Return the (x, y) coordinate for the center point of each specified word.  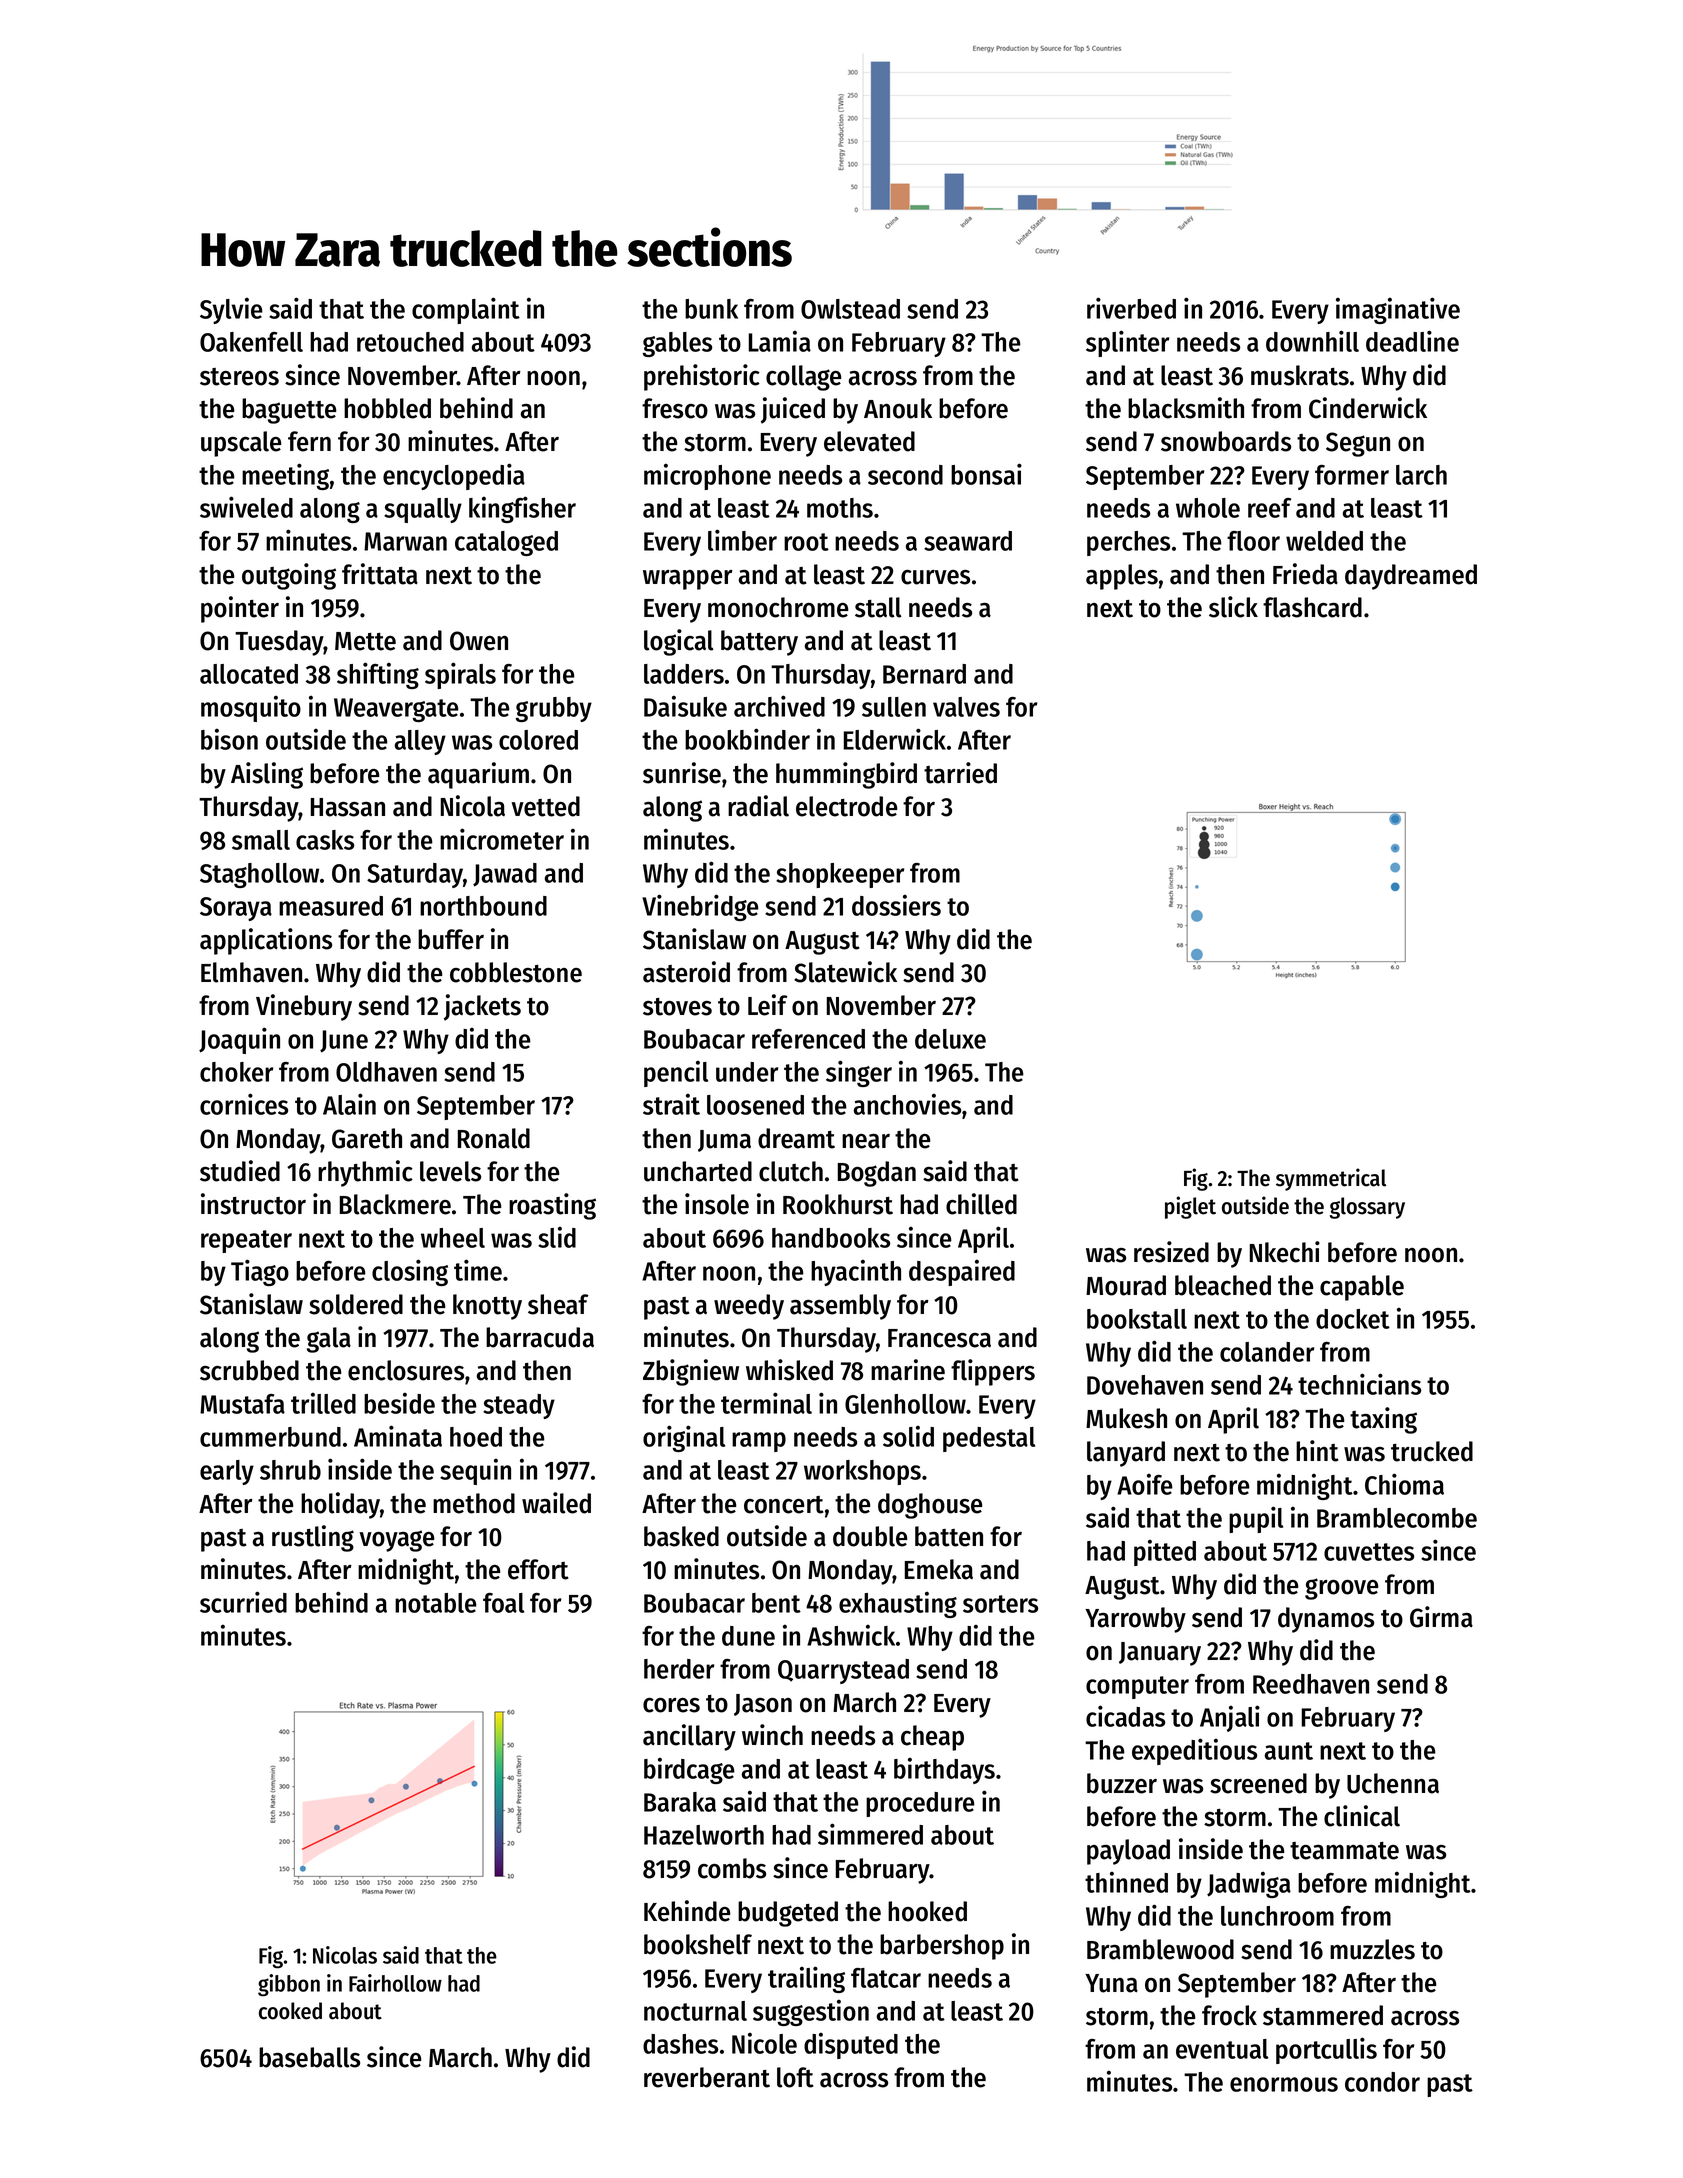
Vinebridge (700, 907)
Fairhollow (395, 1983)
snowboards (1226, 441)
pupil (1256, 1519)
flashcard (1312, 607)
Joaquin (239, 1040)
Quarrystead (843, 1671)
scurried (243, 1602)
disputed (851, 2045)
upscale (241, 444)
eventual (1222, 2049)
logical (678, 642)
